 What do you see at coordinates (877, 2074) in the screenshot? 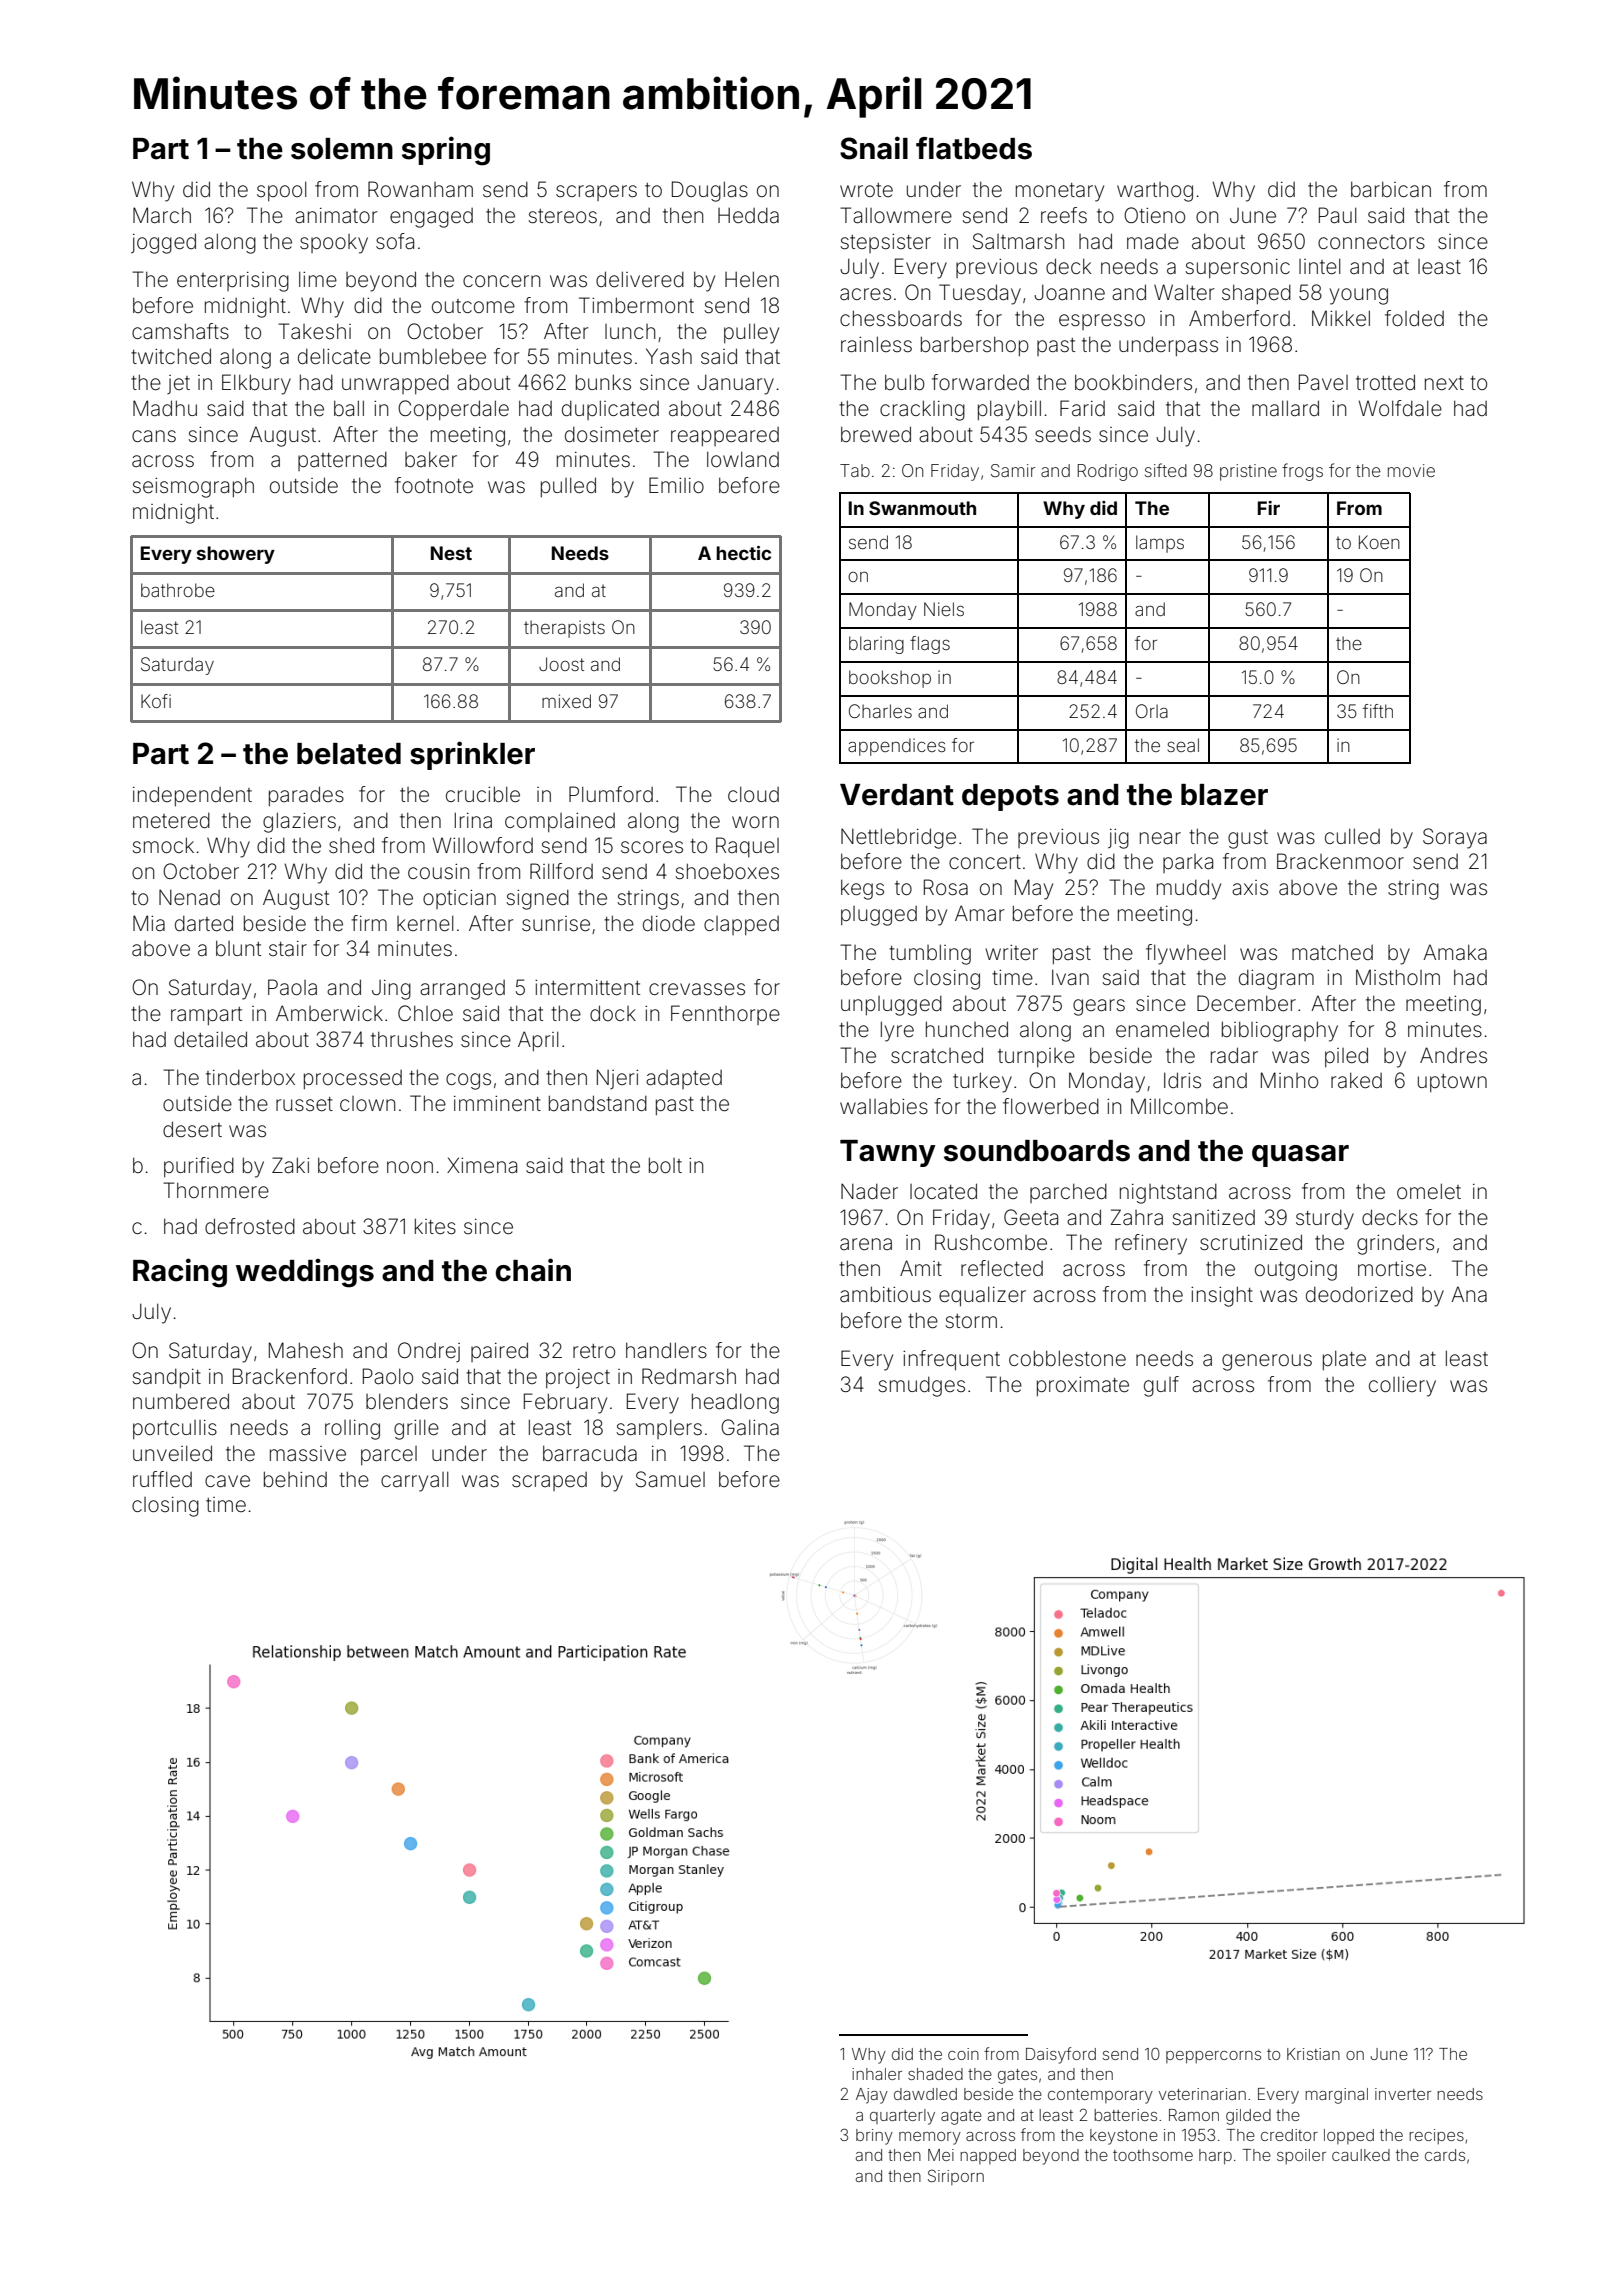
I see `inhaler` at bounding box center [877, 2074].
